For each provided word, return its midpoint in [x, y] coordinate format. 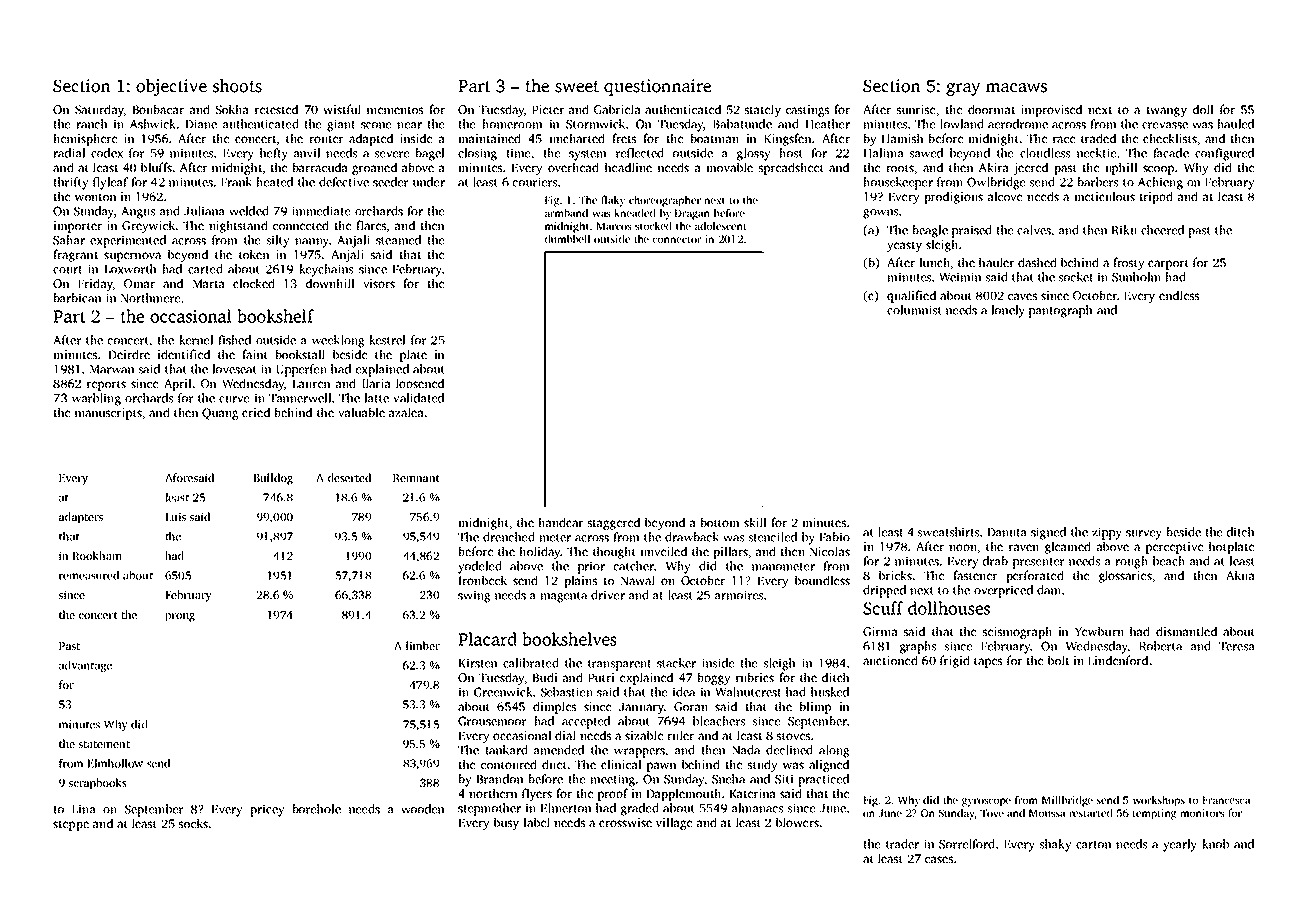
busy [506, 823]
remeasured [89, 575]
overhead [573, 167]
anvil [307, 153]
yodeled [480, 567]
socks [193, 823]
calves [1034, 230]
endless [1179, 295]
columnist [914, 310]
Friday [95, 284]
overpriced [1003, 591]
